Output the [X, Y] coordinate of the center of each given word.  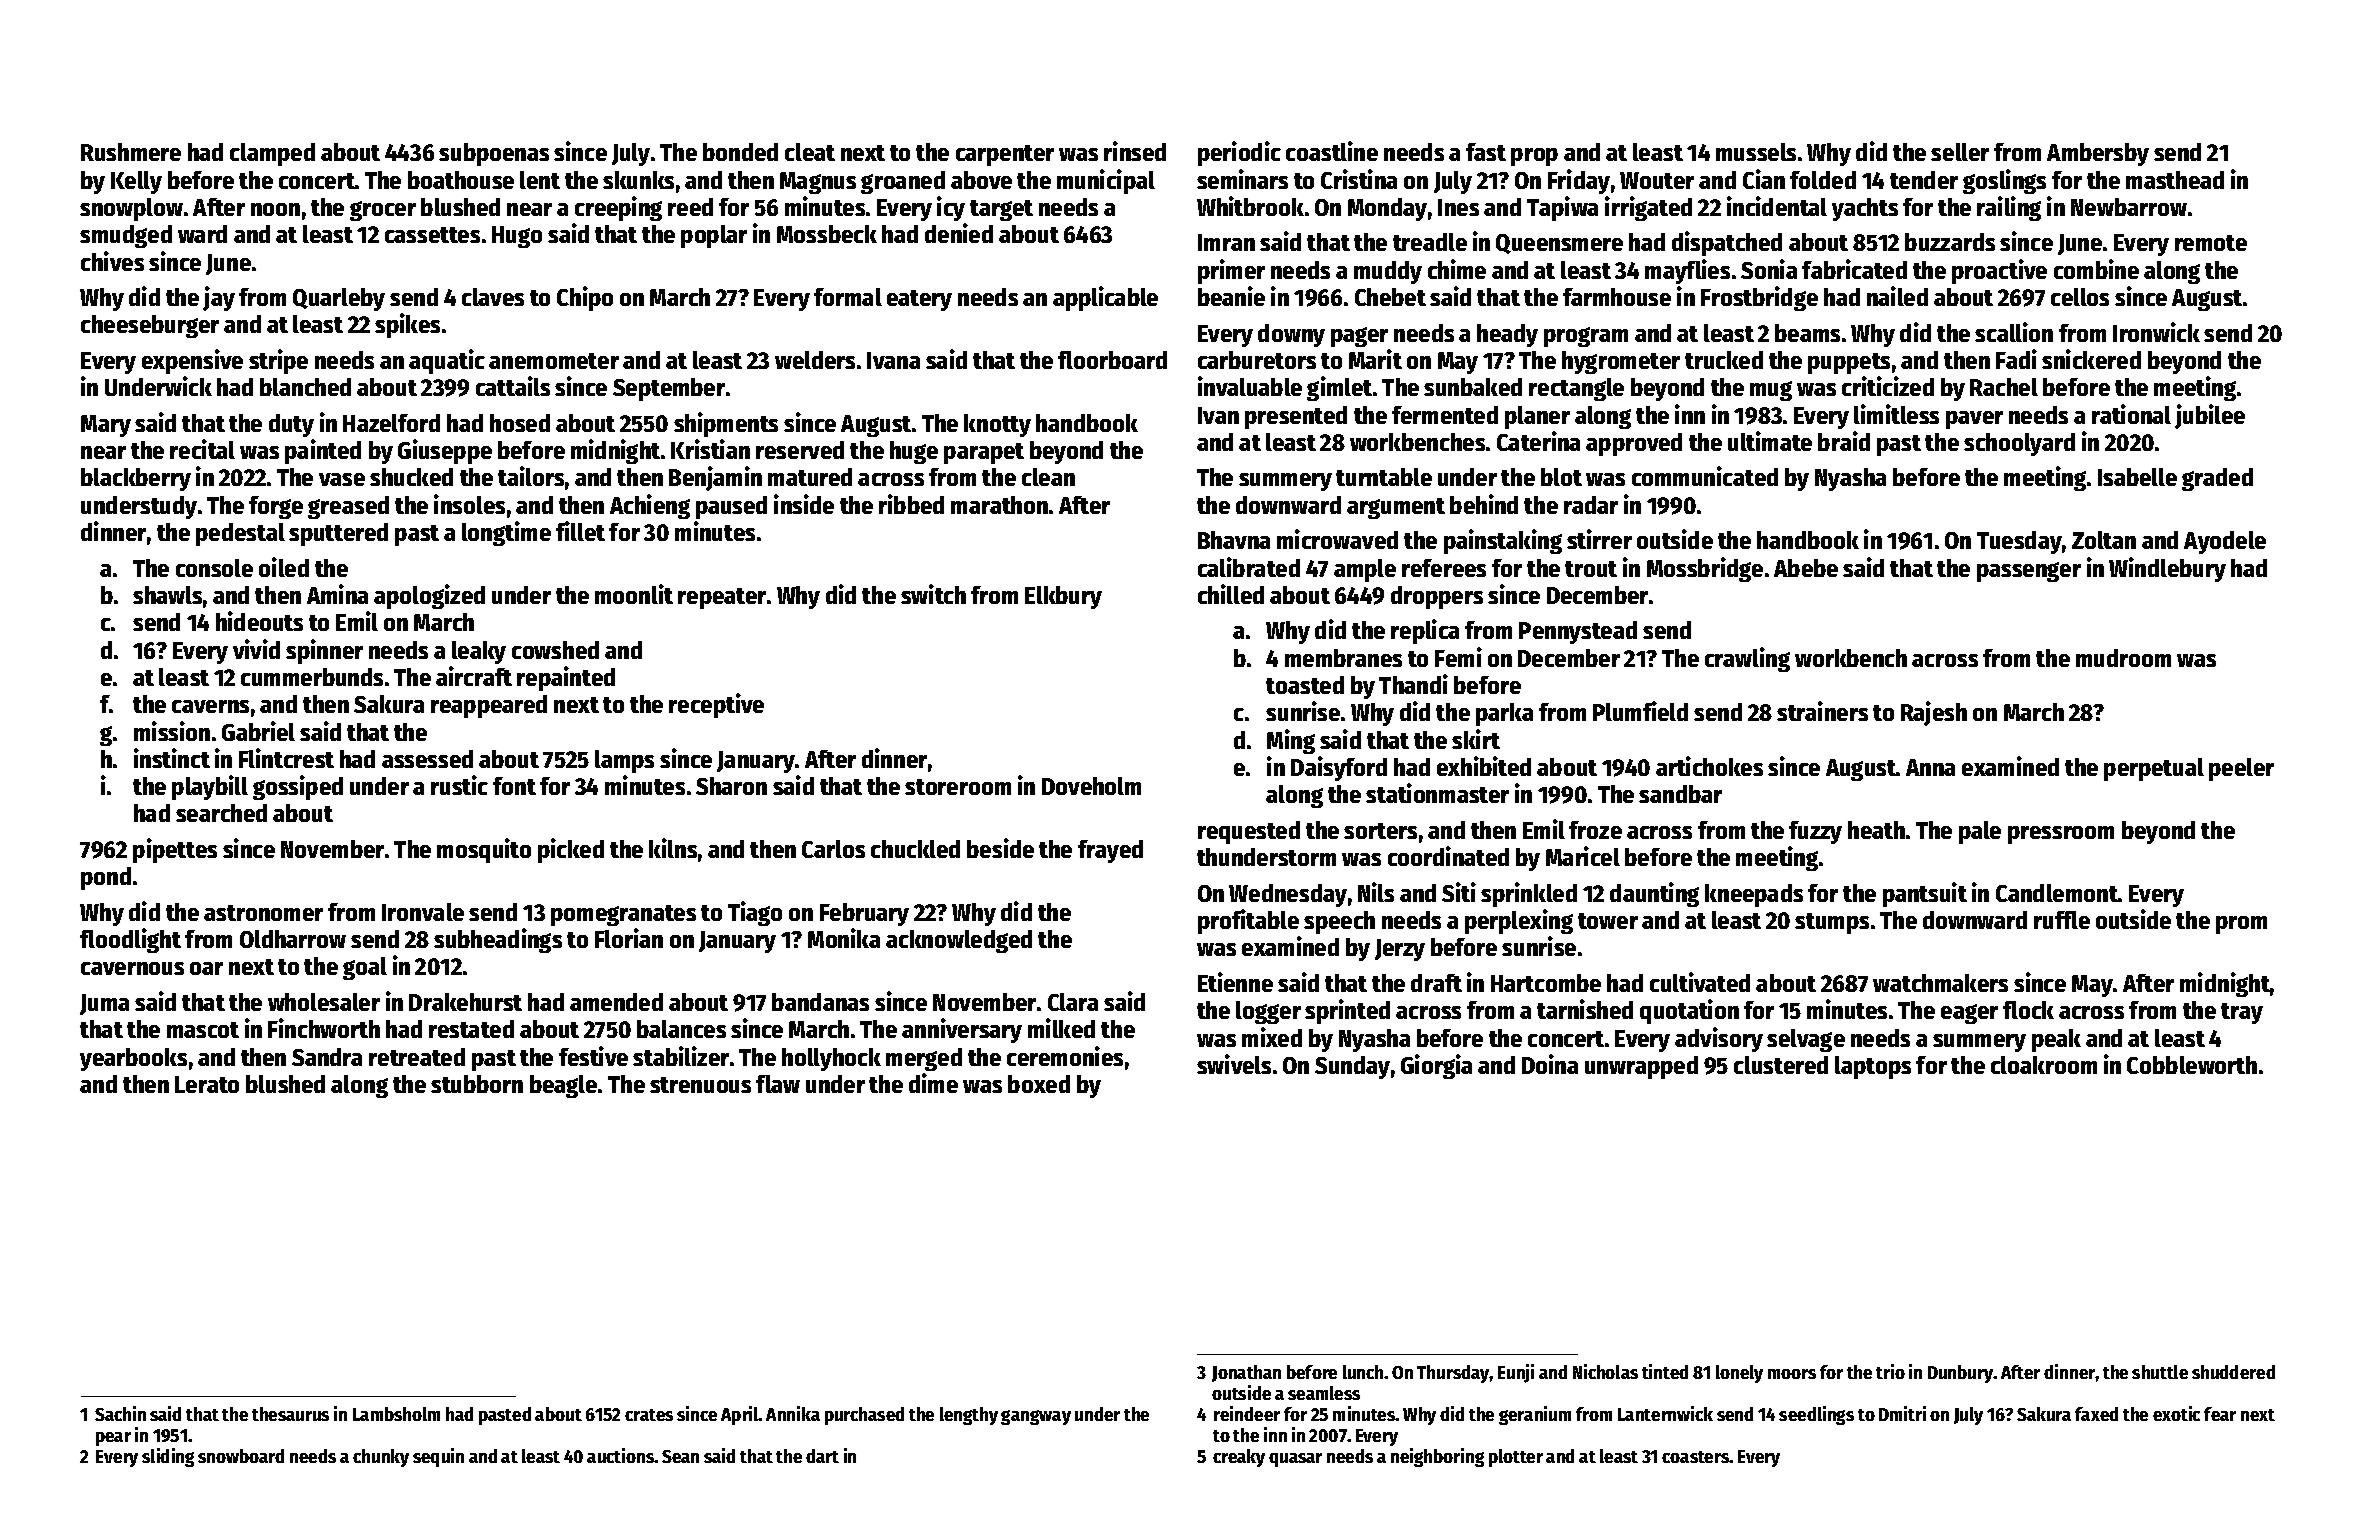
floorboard [1112, 360]
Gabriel [258, 731]
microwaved [1337, 539]
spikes [407, 325]
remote [2211, 243]
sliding [168, 1457]
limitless [1896, 414]
